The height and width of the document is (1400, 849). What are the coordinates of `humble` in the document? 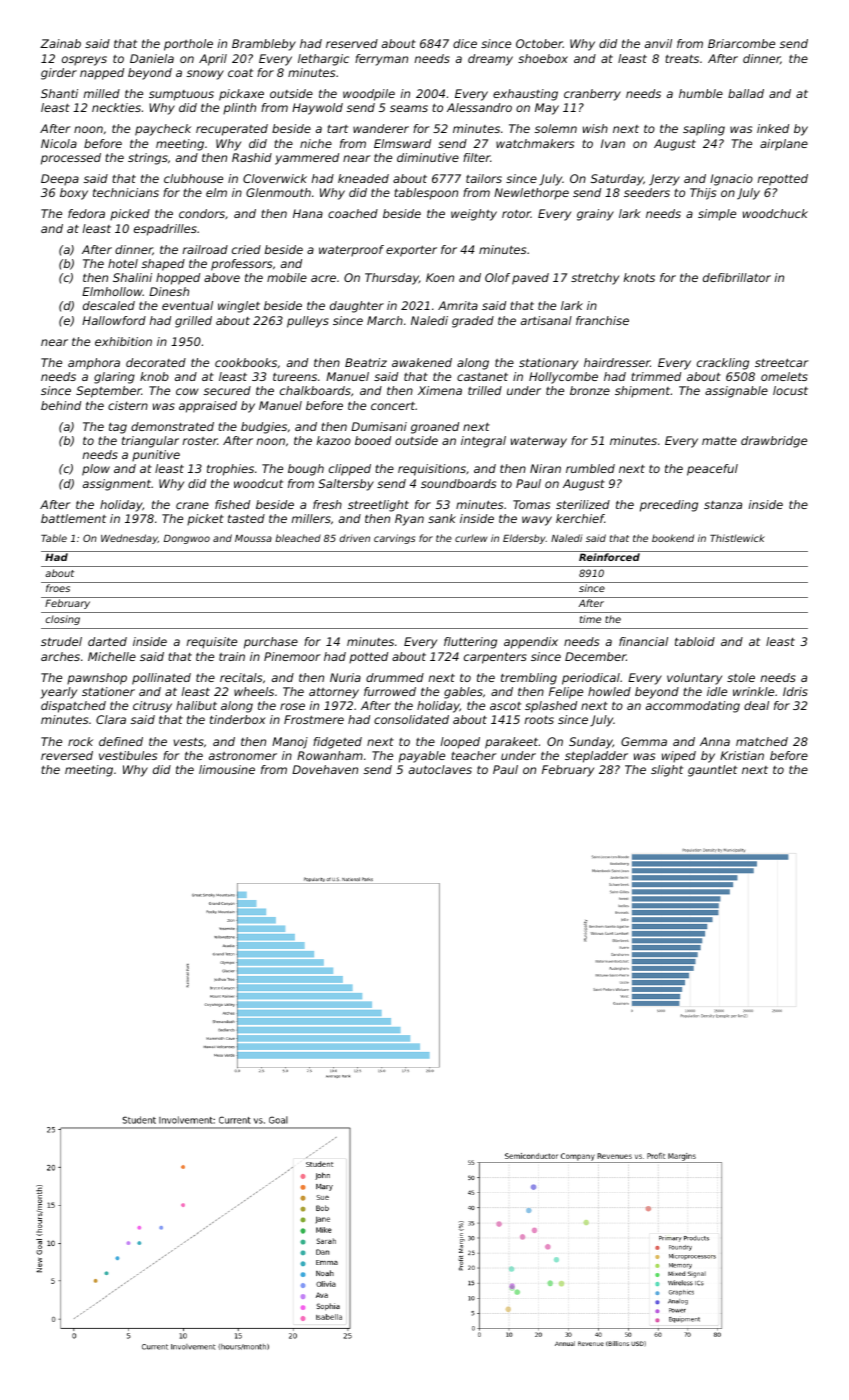 It's located at (701, 93).
